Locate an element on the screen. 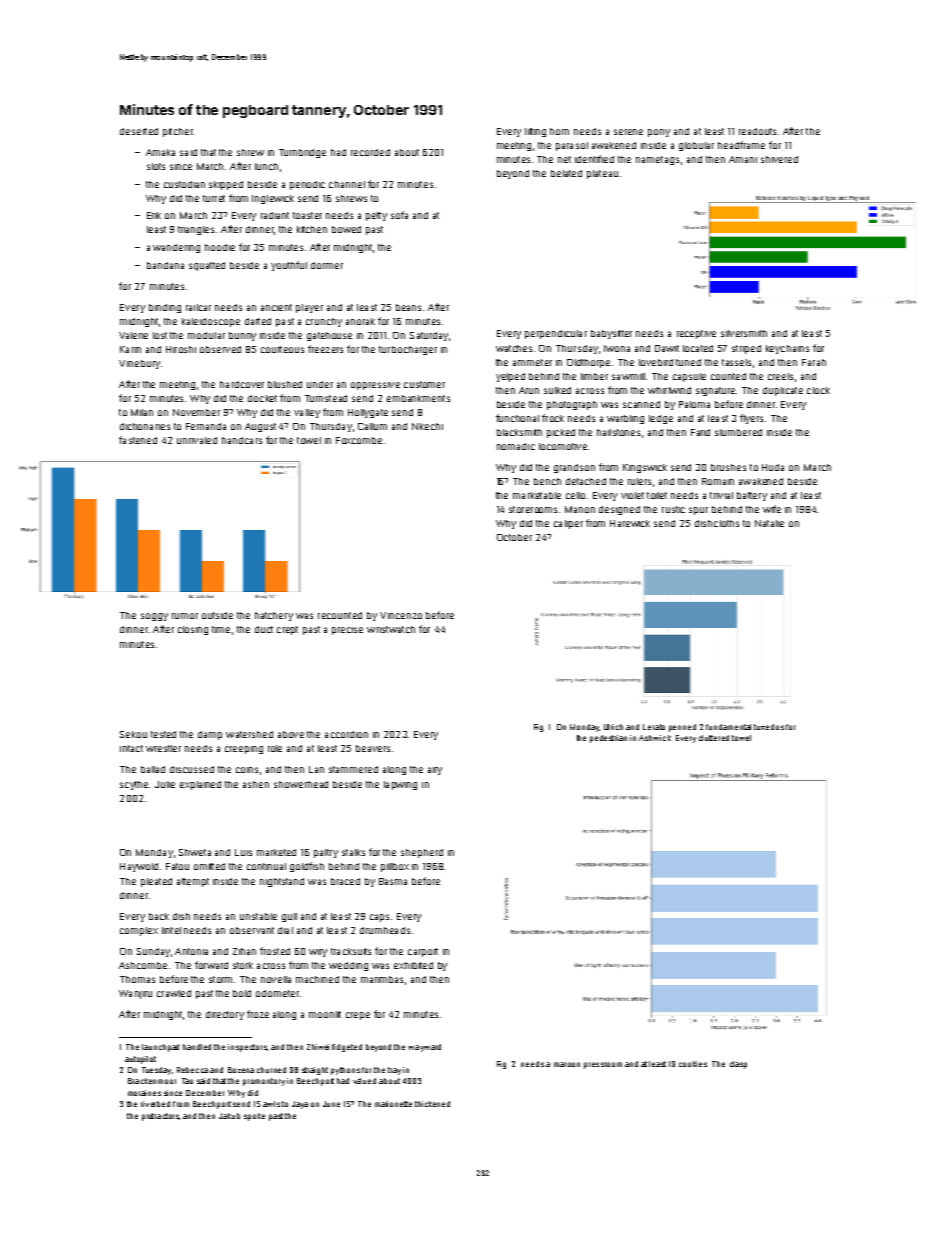 This screenshot has height=1233, width=952. ledge is located at coordinates (661, 419).
